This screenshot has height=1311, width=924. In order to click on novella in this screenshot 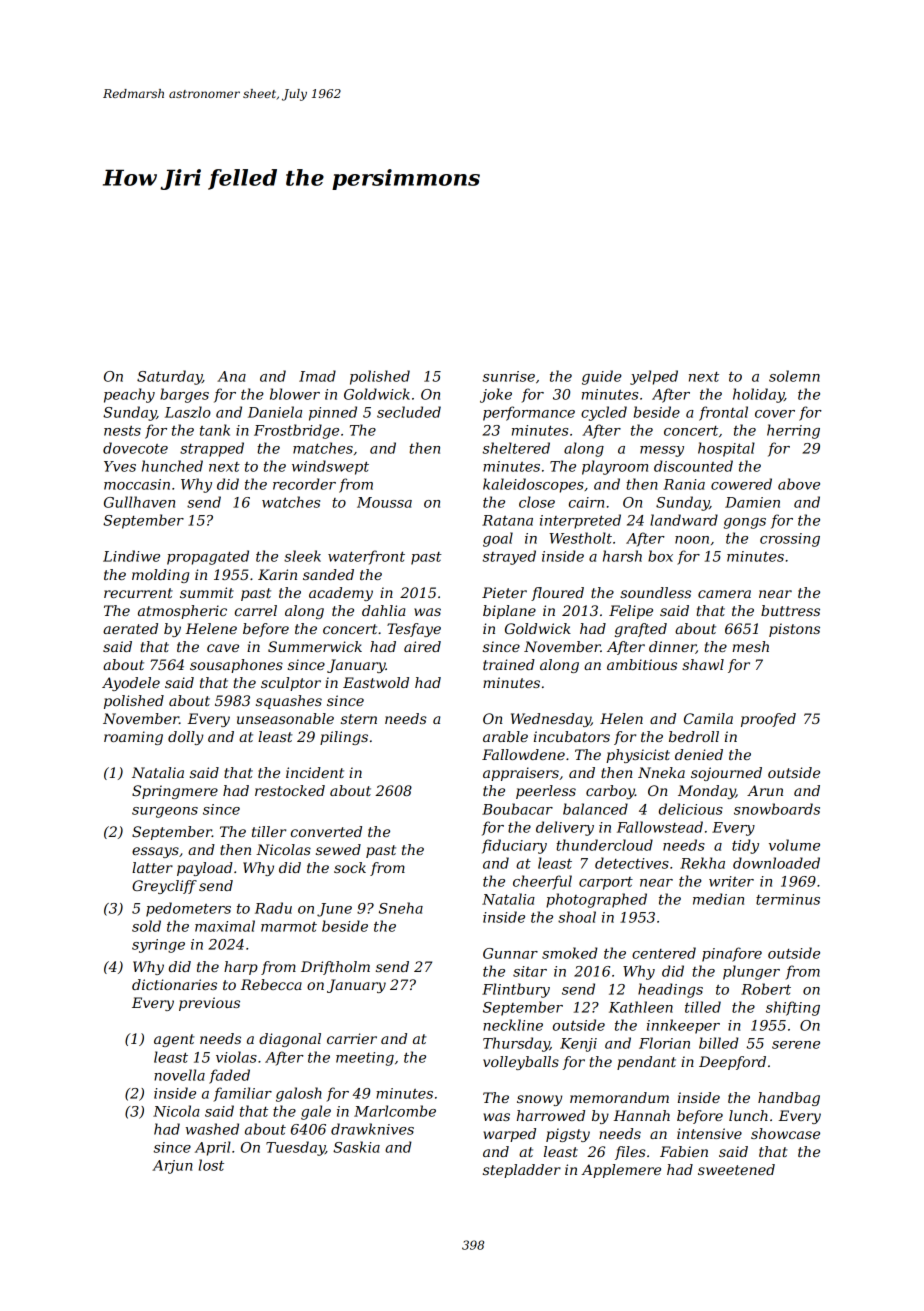, I will do `click(179, 1075)`.
